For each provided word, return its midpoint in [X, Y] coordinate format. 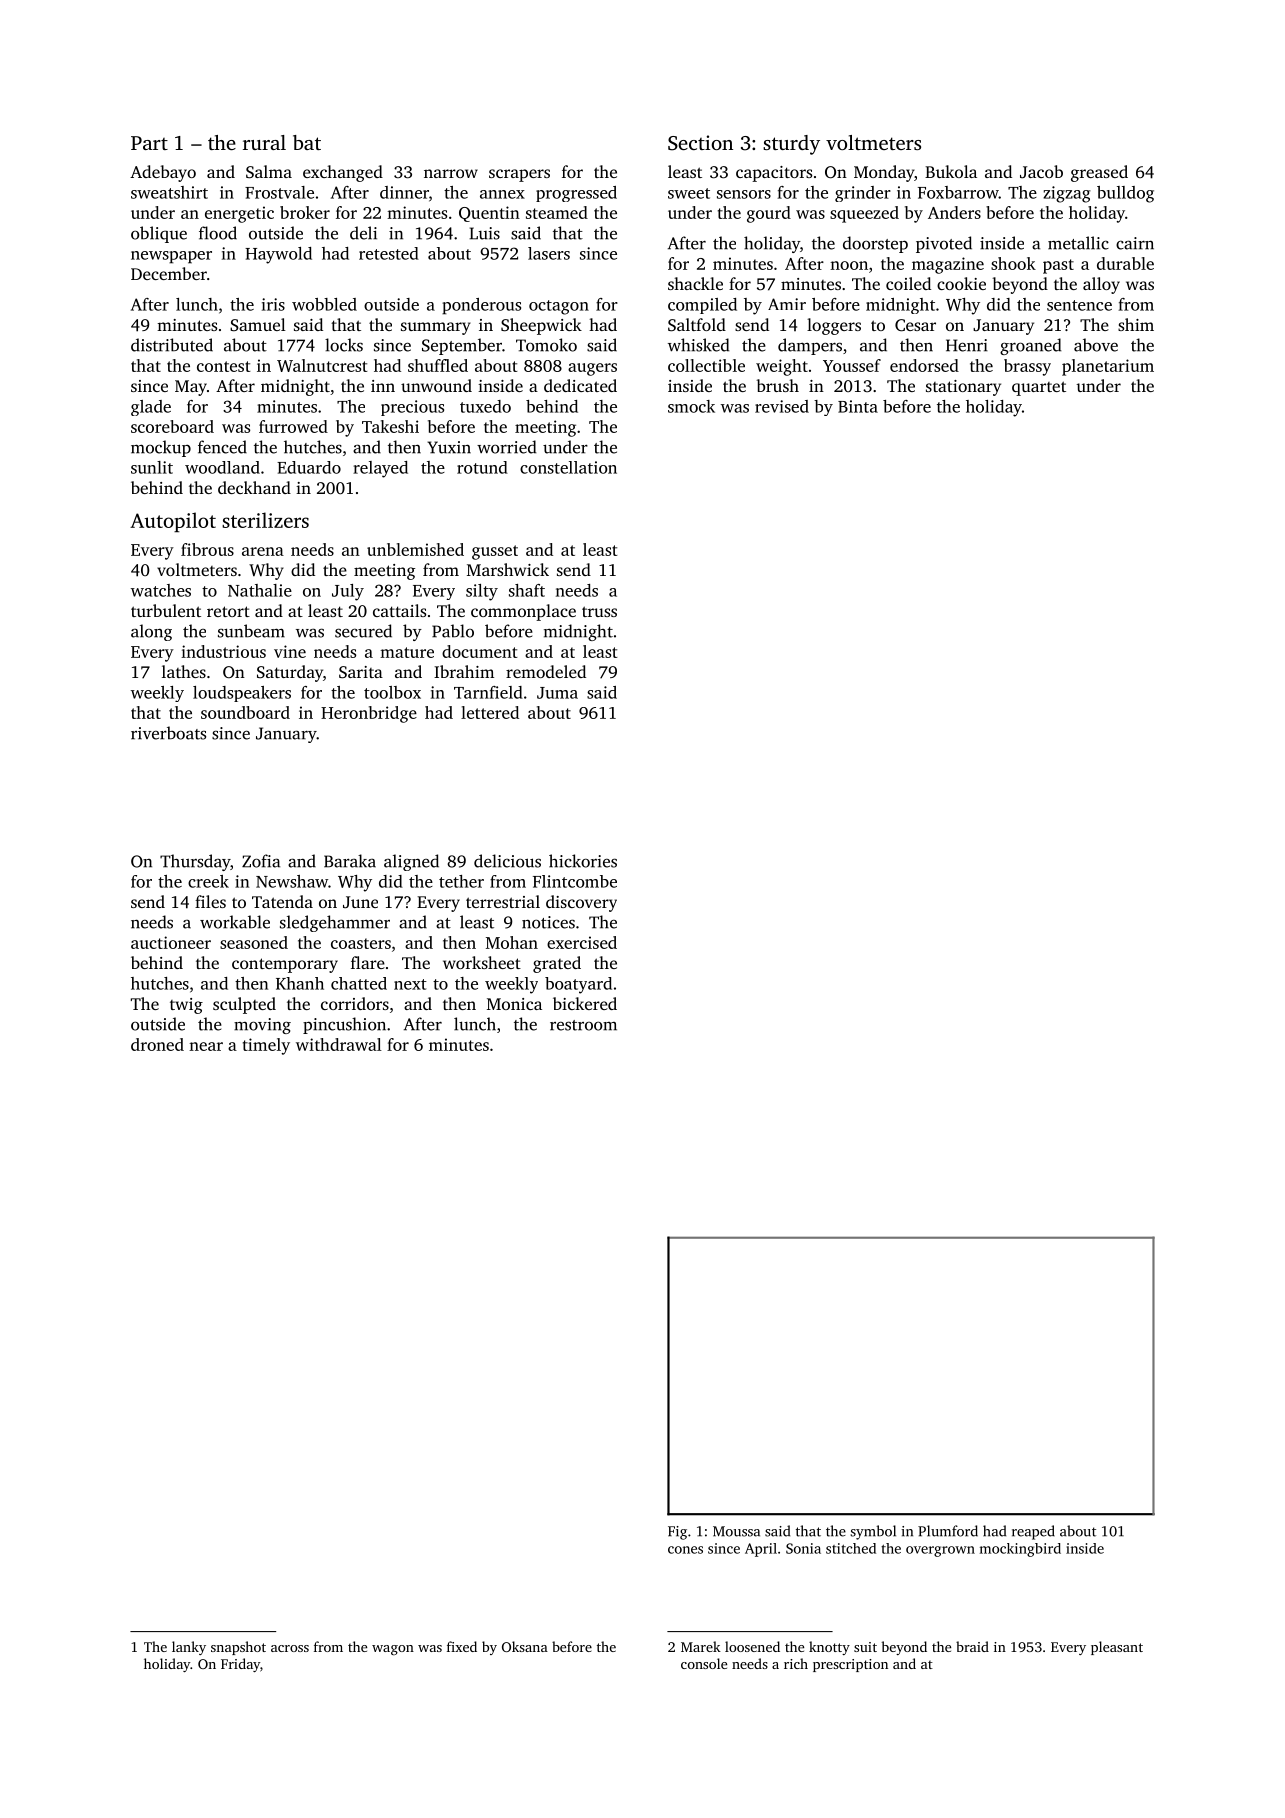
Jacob [1041, 171]
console [704, 1663]
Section [700, 143]
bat [307, 142]
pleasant [1117, 1648]
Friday [240, 1665]
